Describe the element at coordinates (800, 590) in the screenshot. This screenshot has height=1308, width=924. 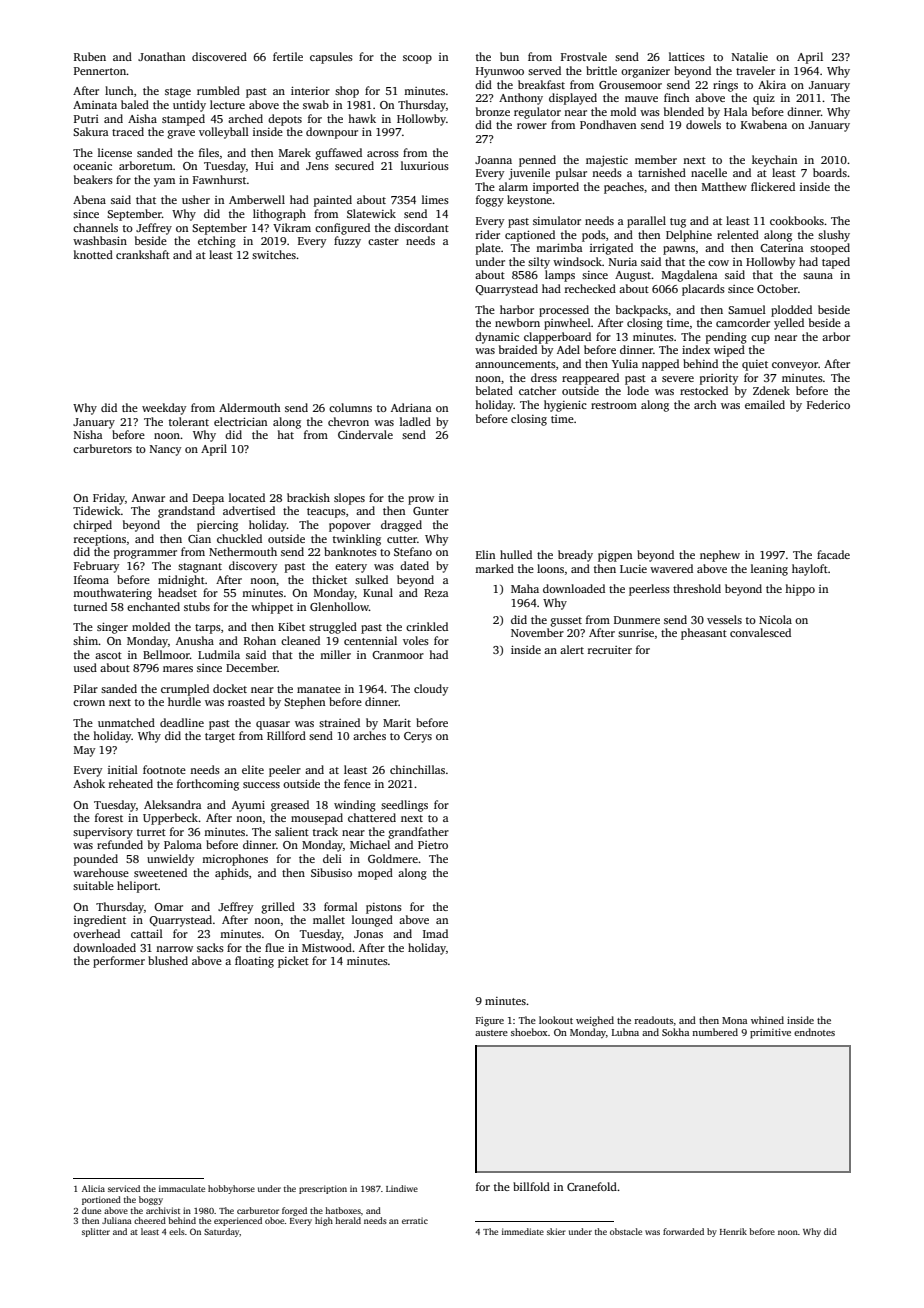
I see `hippo` at that location.
